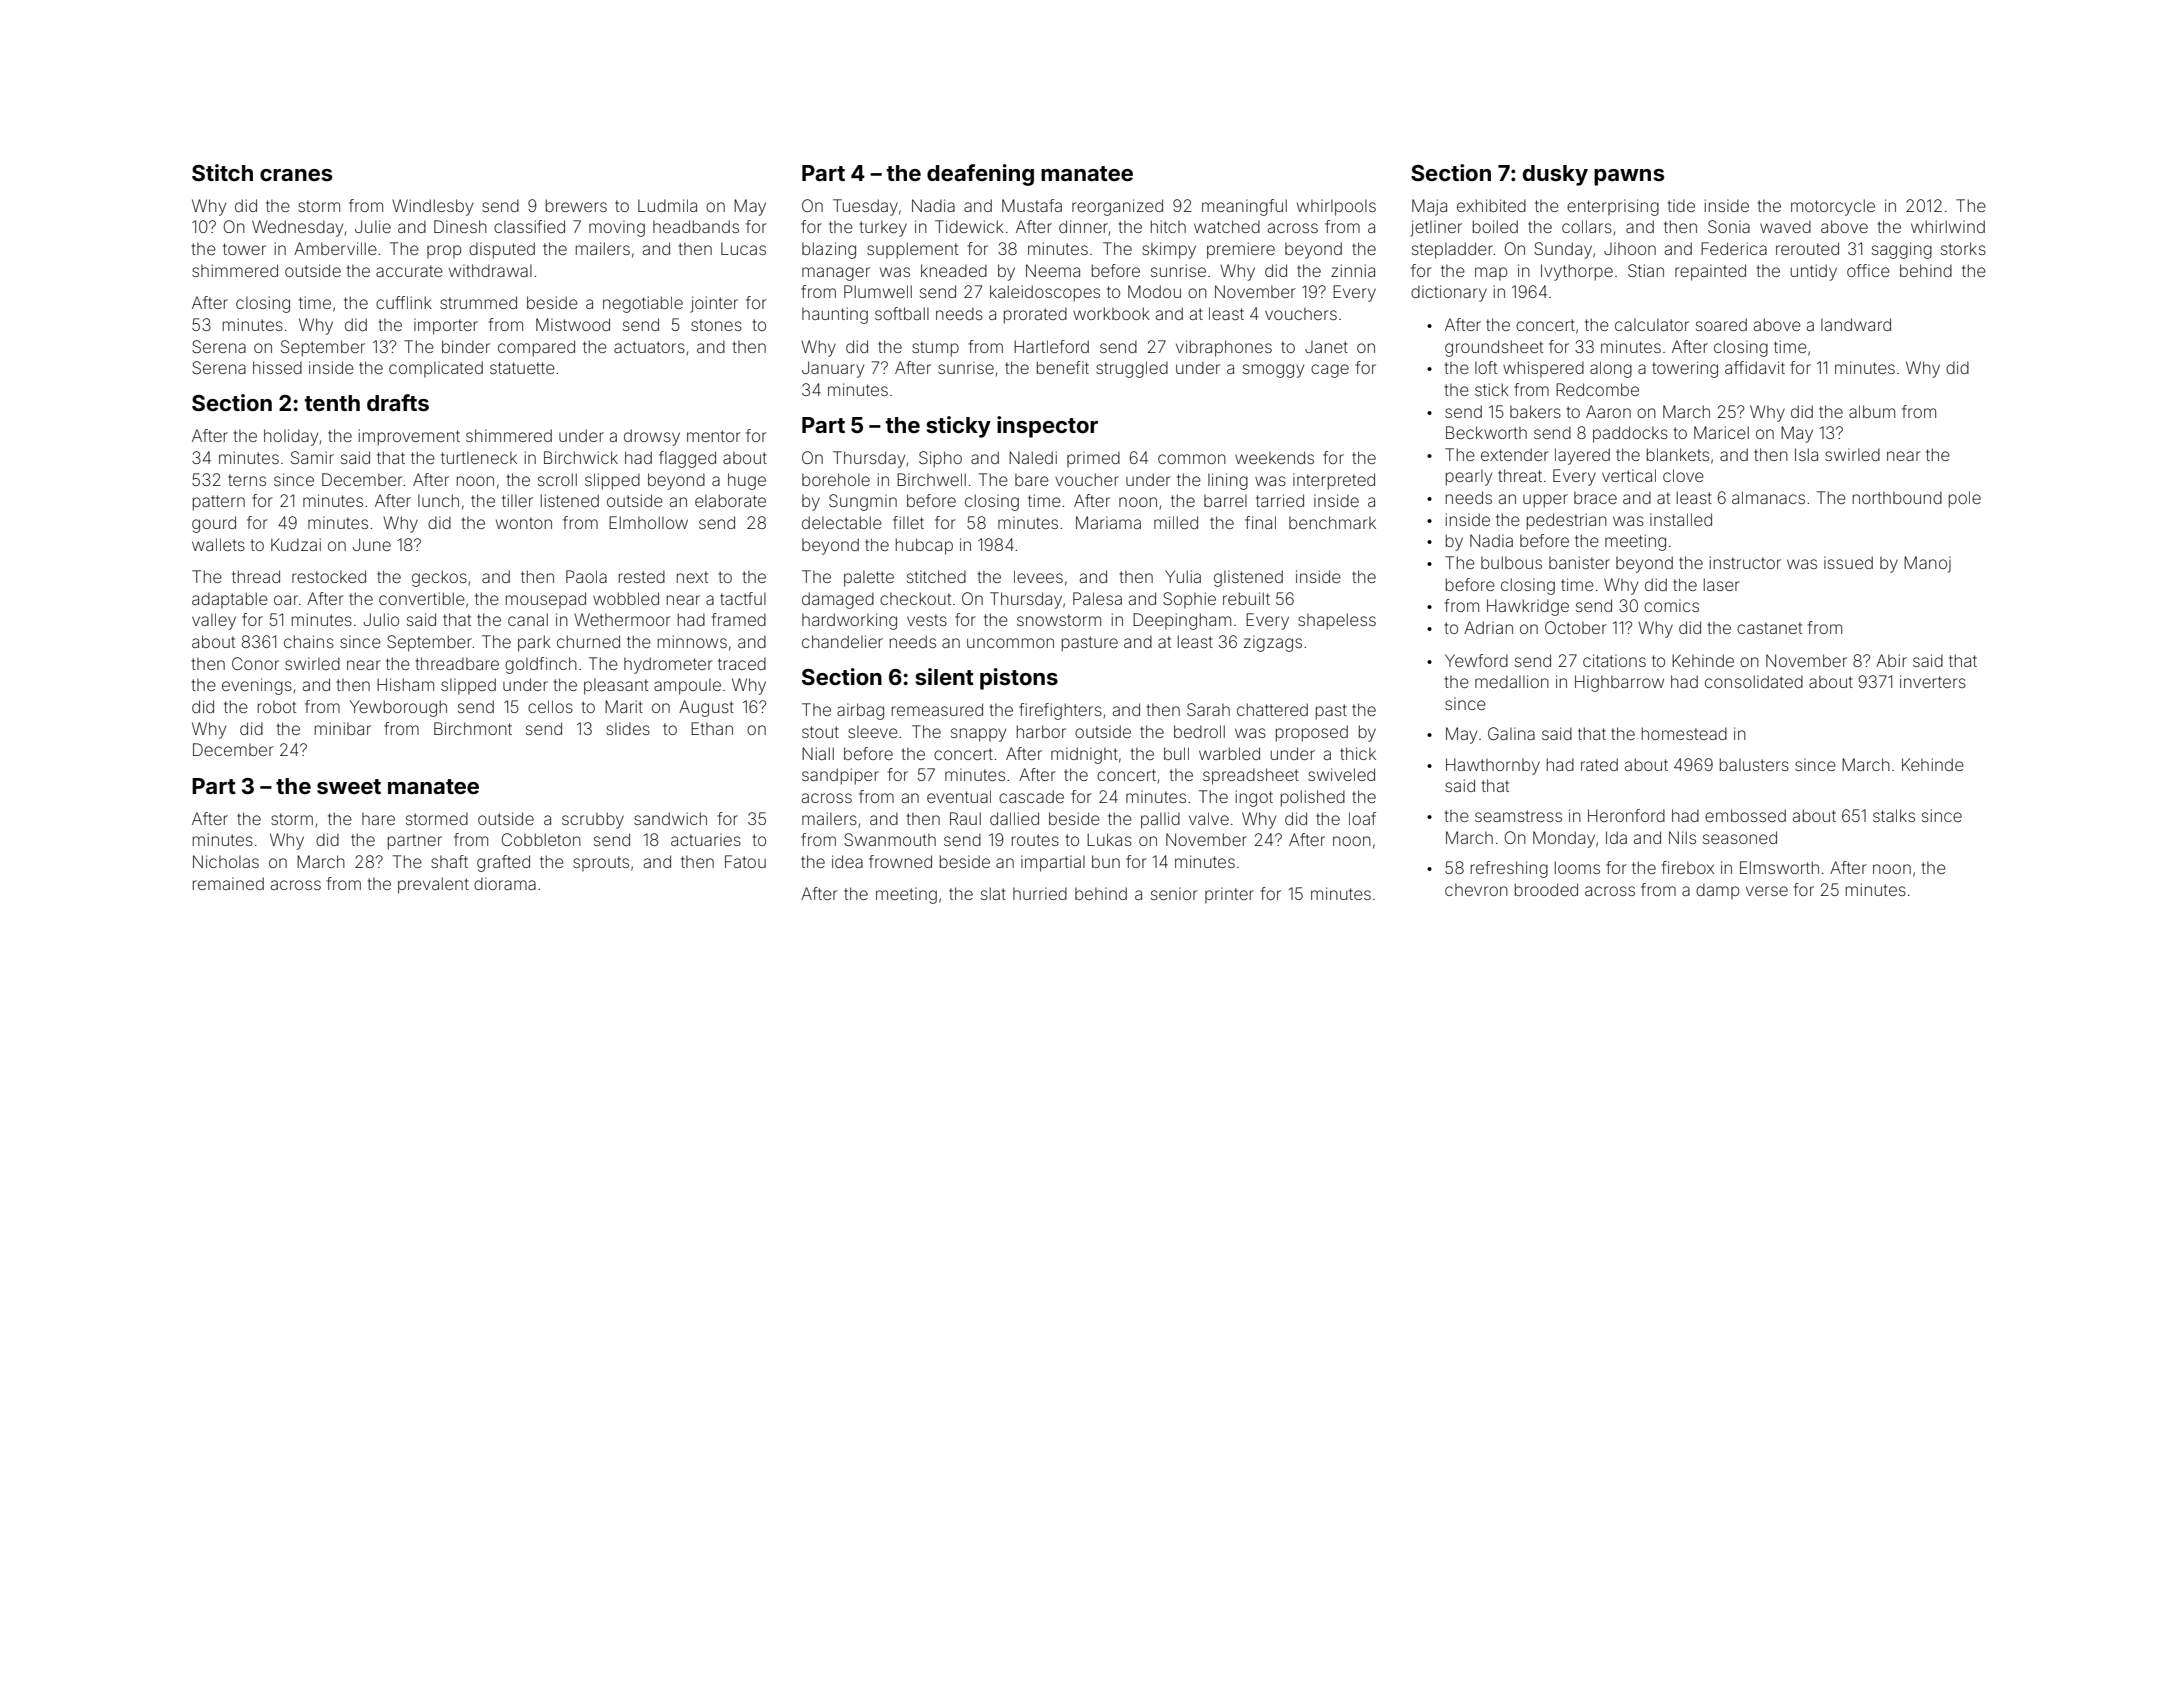 This image has width=2178, height=1683. I want to click on album, so click(1872, 411).
